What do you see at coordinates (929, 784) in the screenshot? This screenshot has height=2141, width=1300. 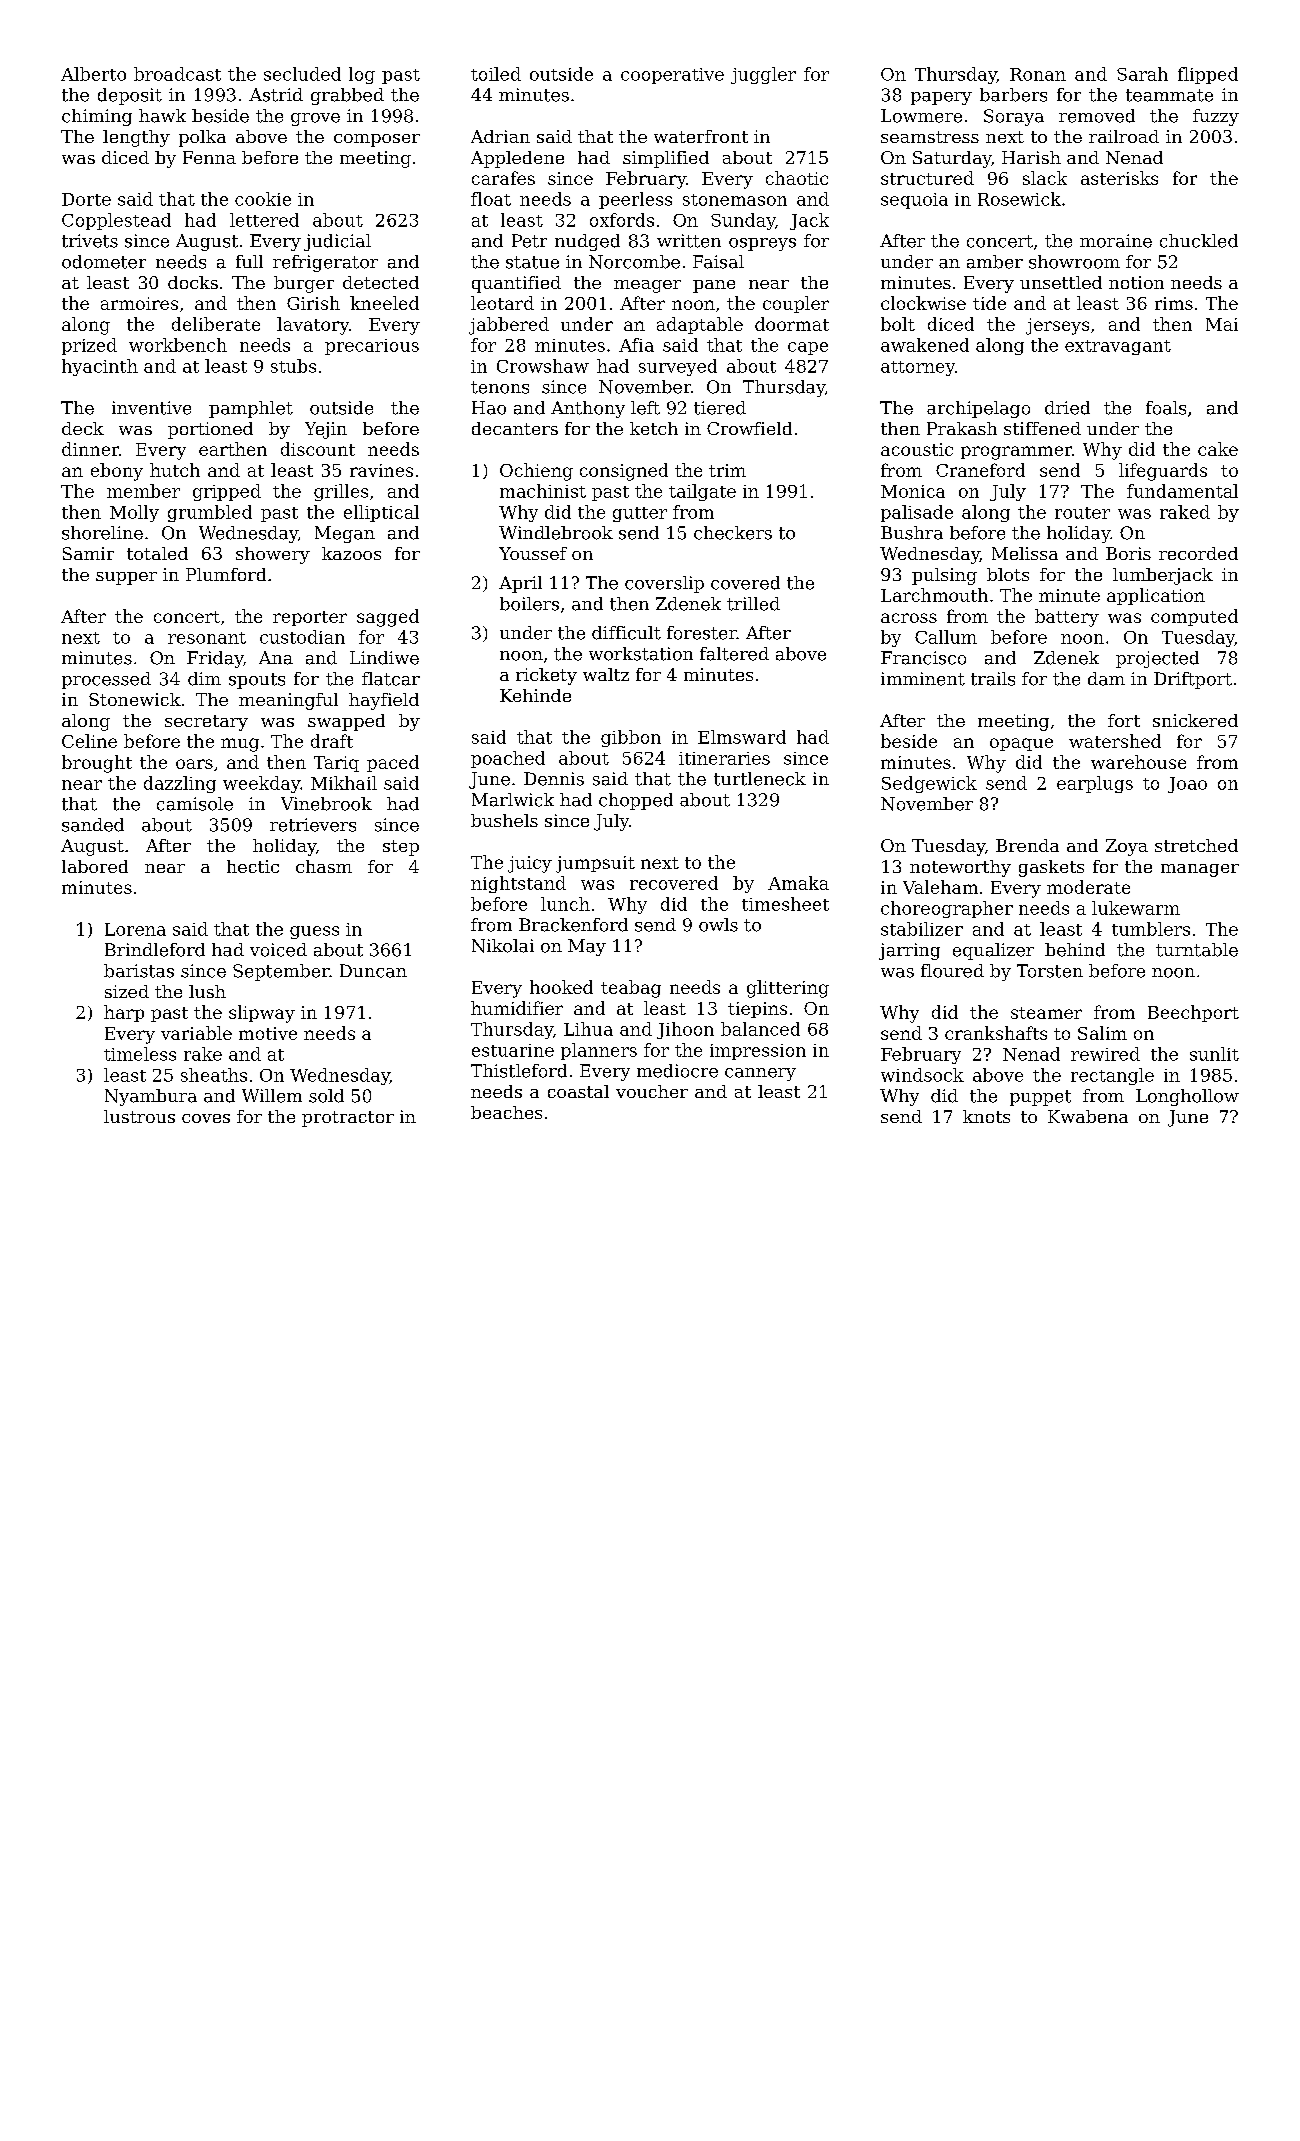 I see `Sedgewick` at bounding box center [929, 784].
